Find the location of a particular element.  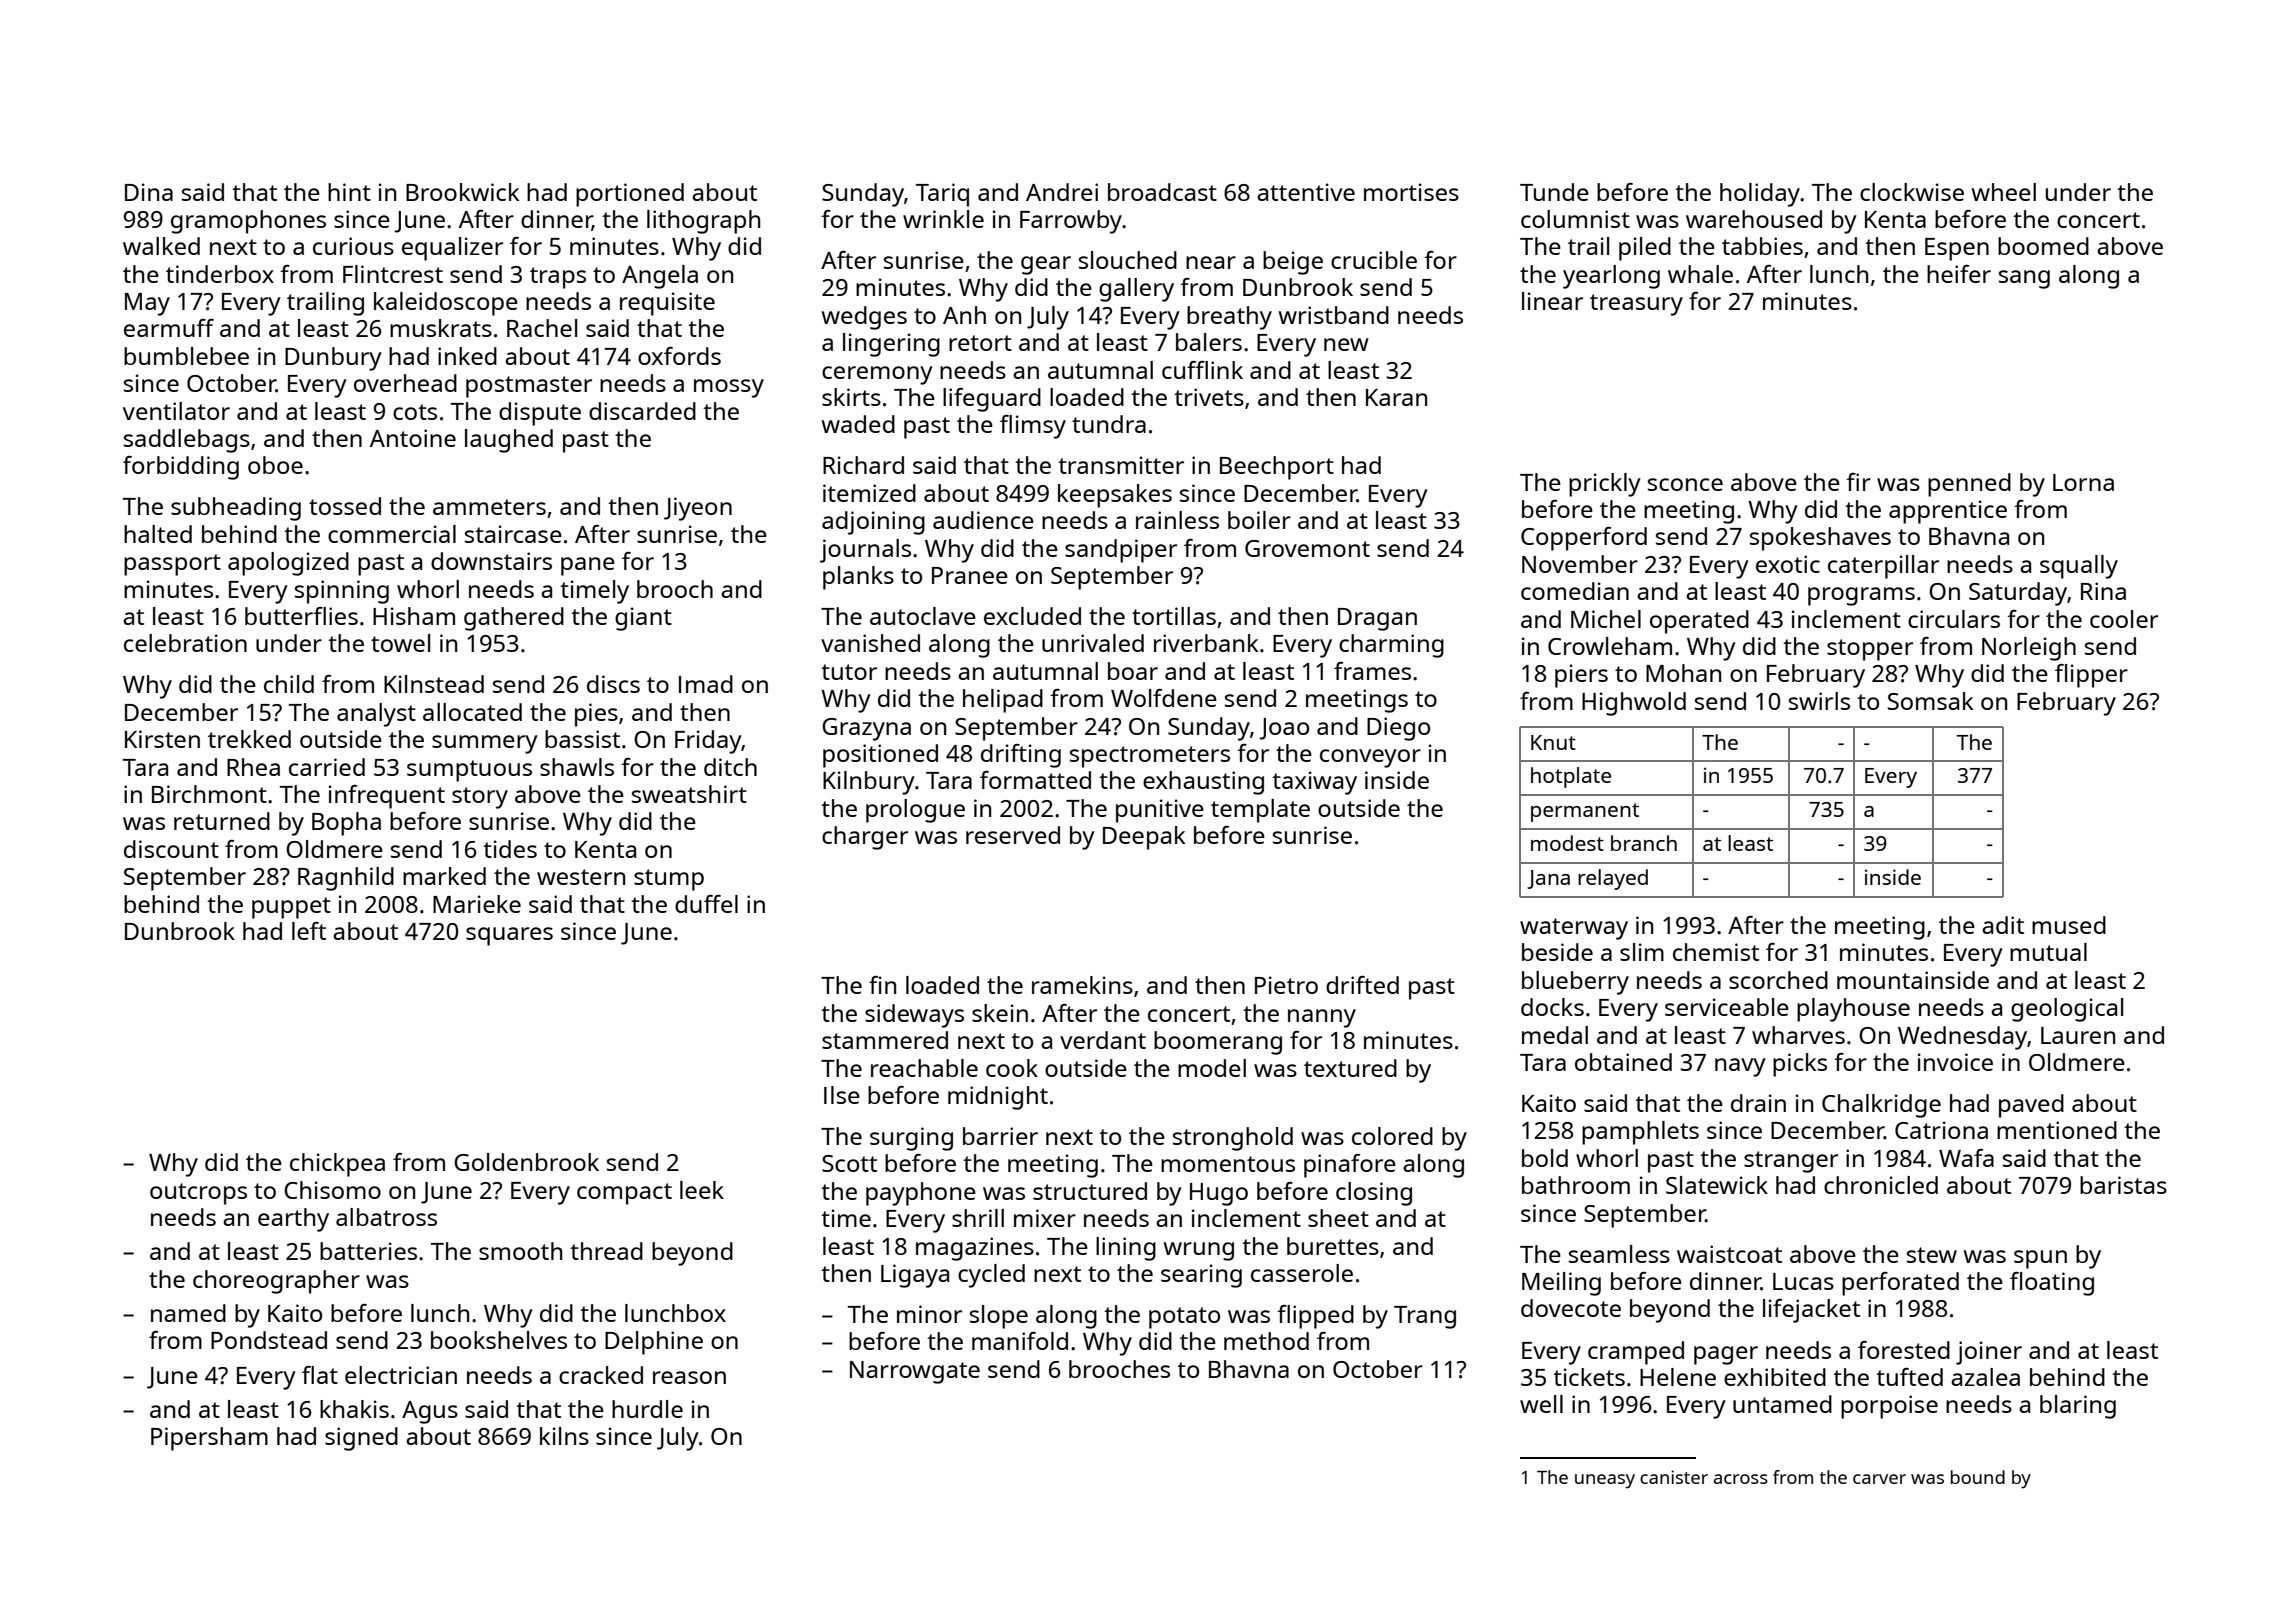

playhouse is located at coordinates (1853, 1010).
